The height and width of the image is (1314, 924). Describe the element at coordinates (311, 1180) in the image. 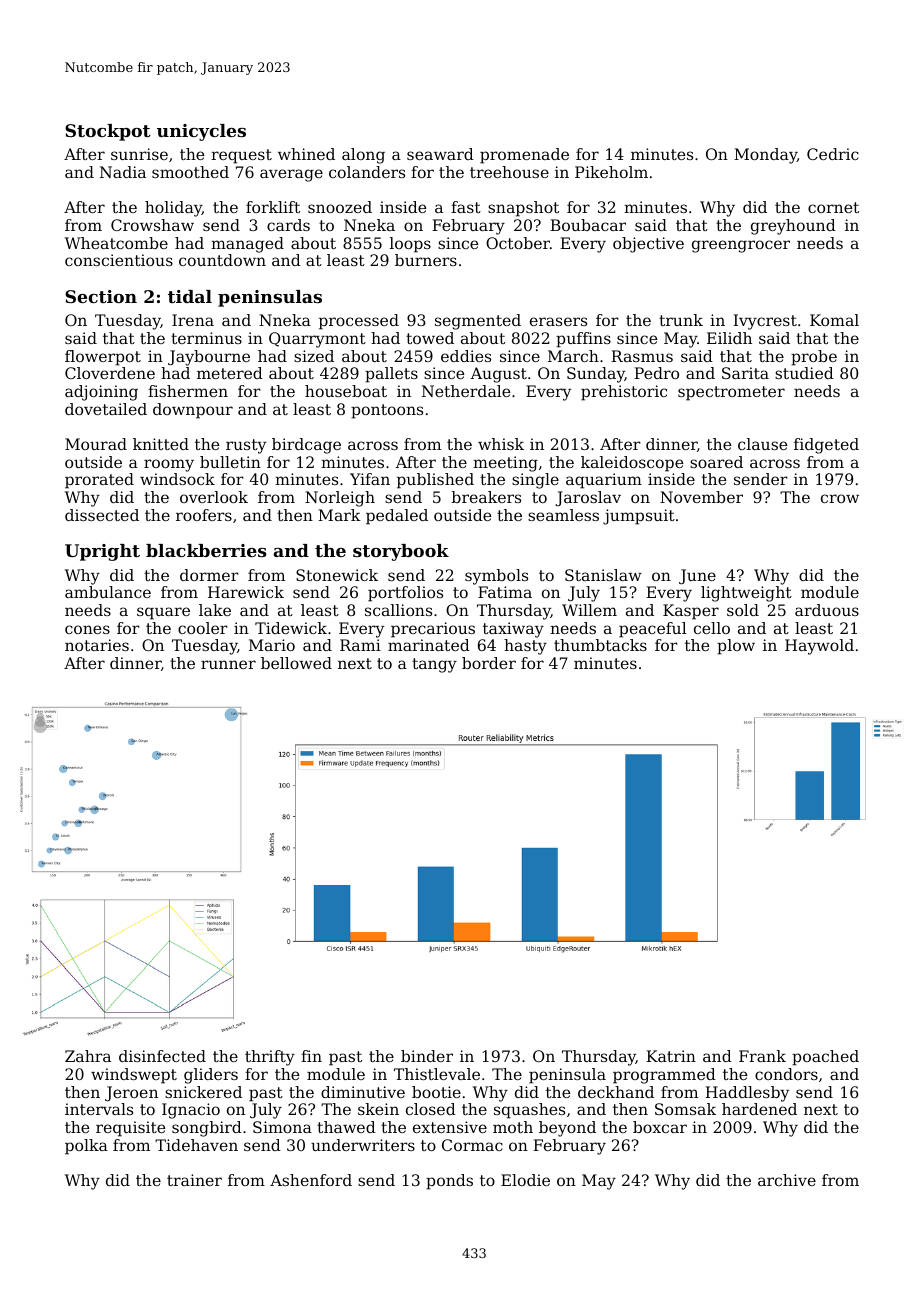

I see `Ashenford` at that location.
